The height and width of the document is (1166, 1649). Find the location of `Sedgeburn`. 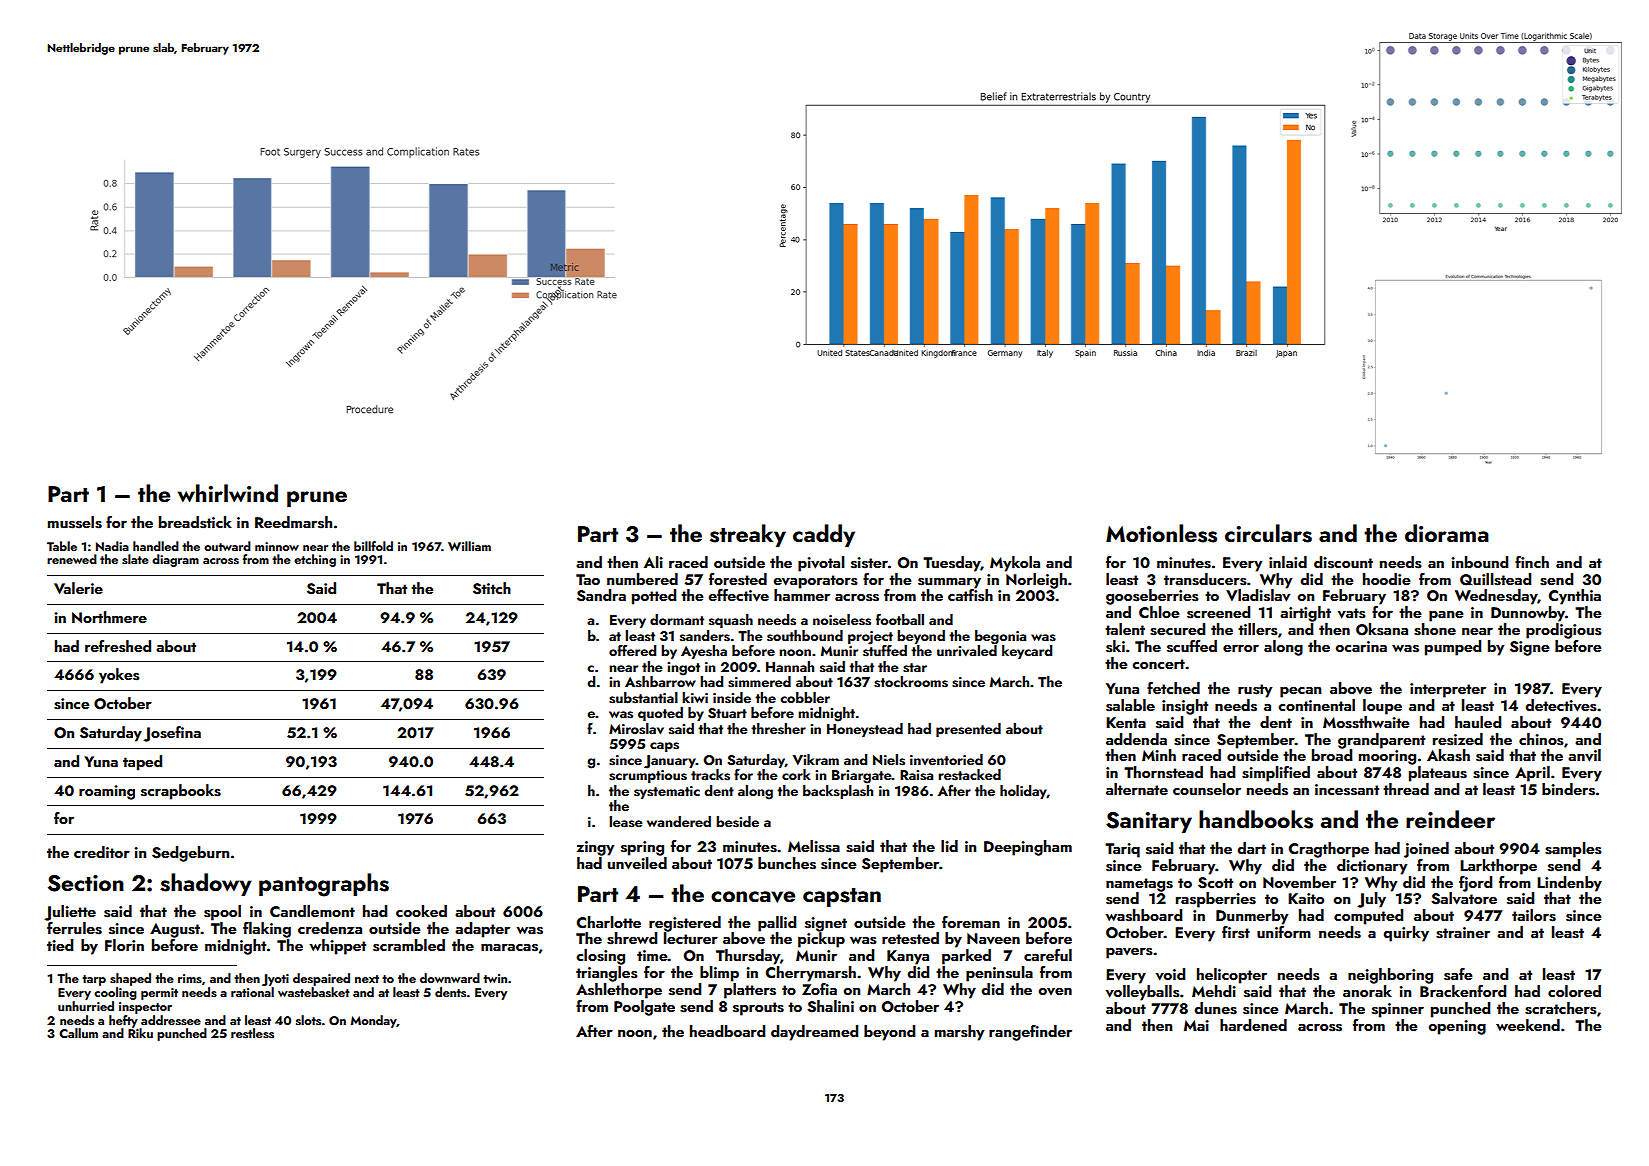

Sedgeburn is located at coordinates (190, 854).
